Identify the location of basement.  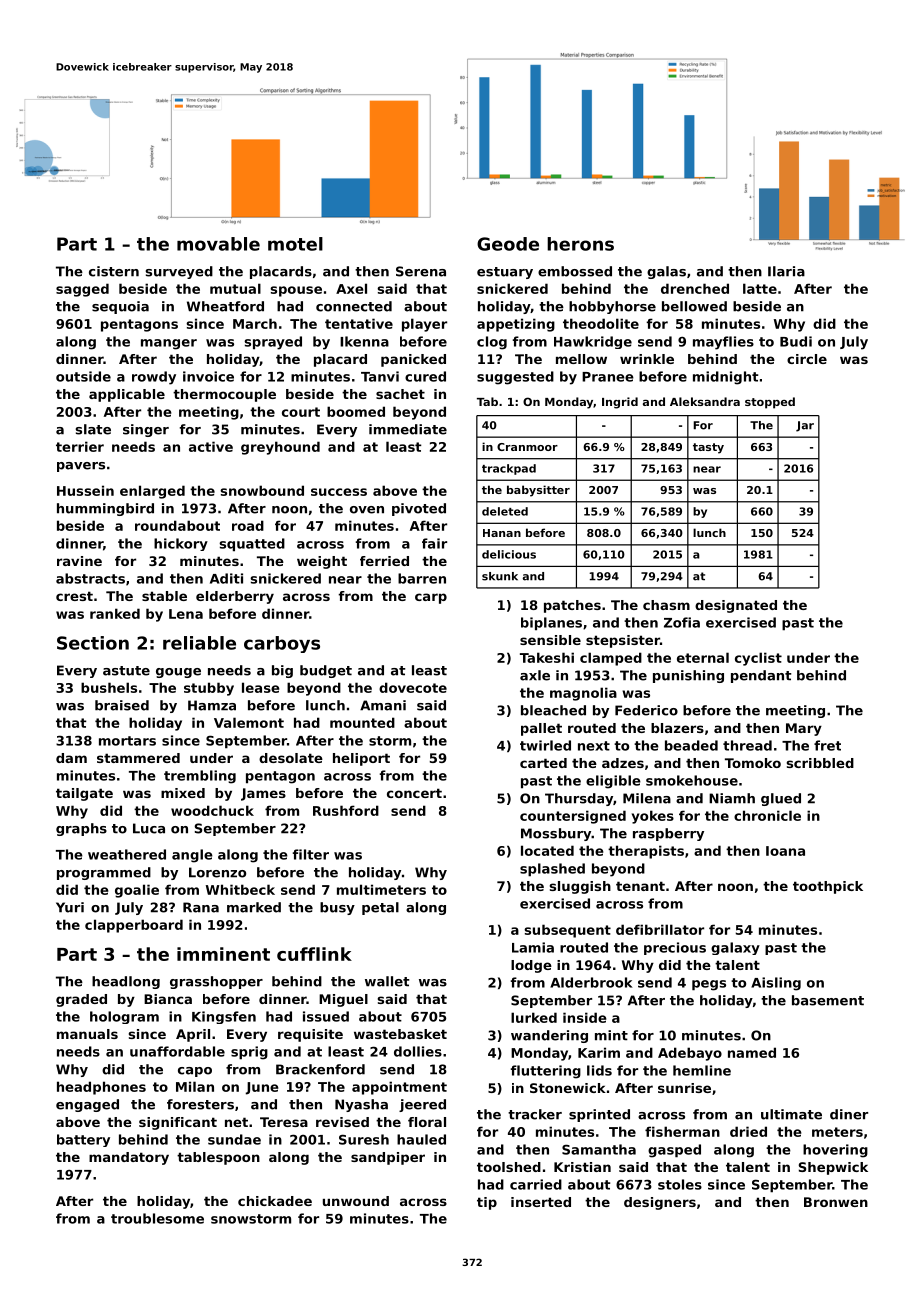
(828, 1000).
